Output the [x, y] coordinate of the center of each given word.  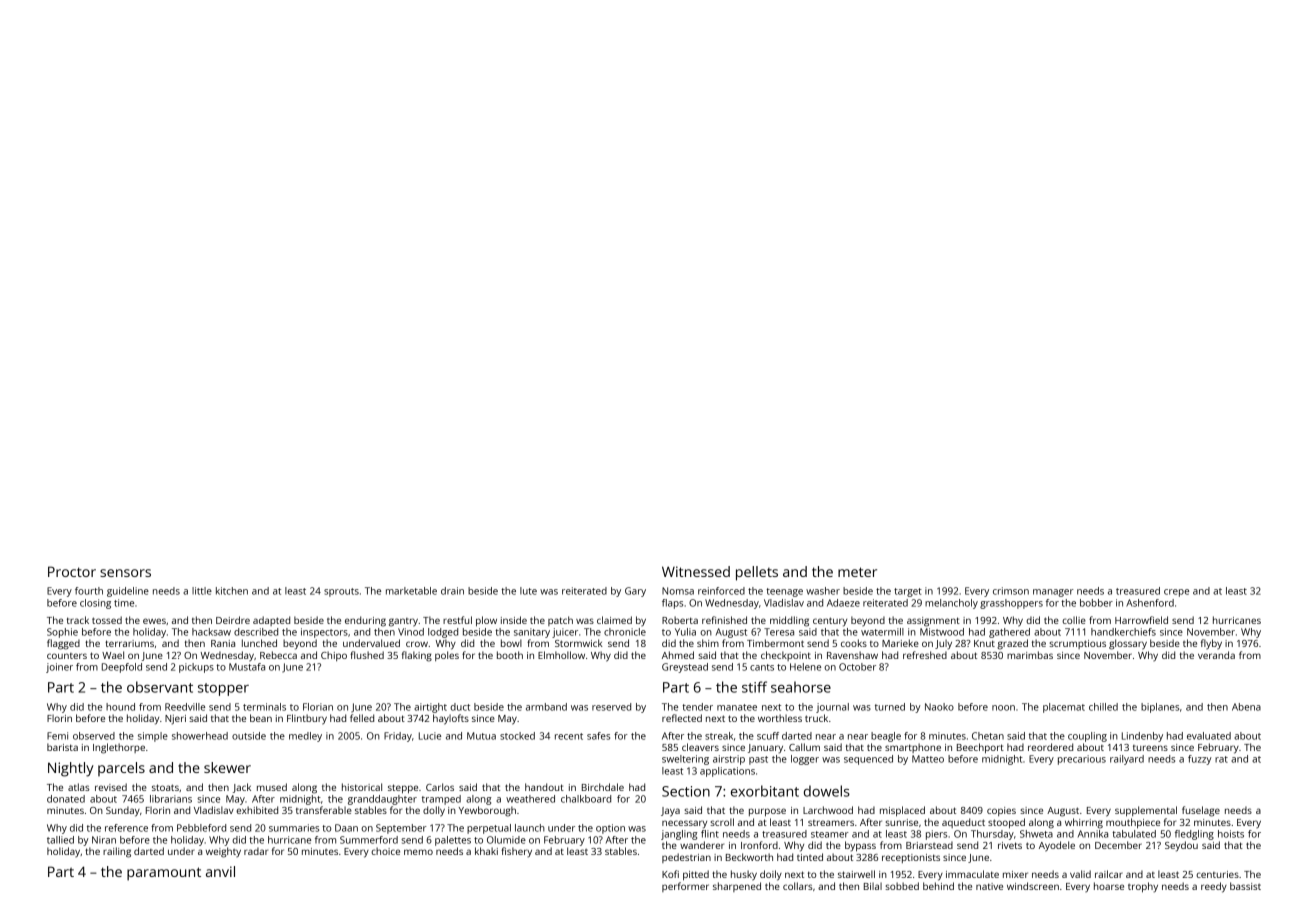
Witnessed [696, 571]
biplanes [1160, 708]
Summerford [369, 840]
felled [362, 718]
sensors [125, 573]
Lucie [430, 736]
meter [857, 572]
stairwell [856, 874]
